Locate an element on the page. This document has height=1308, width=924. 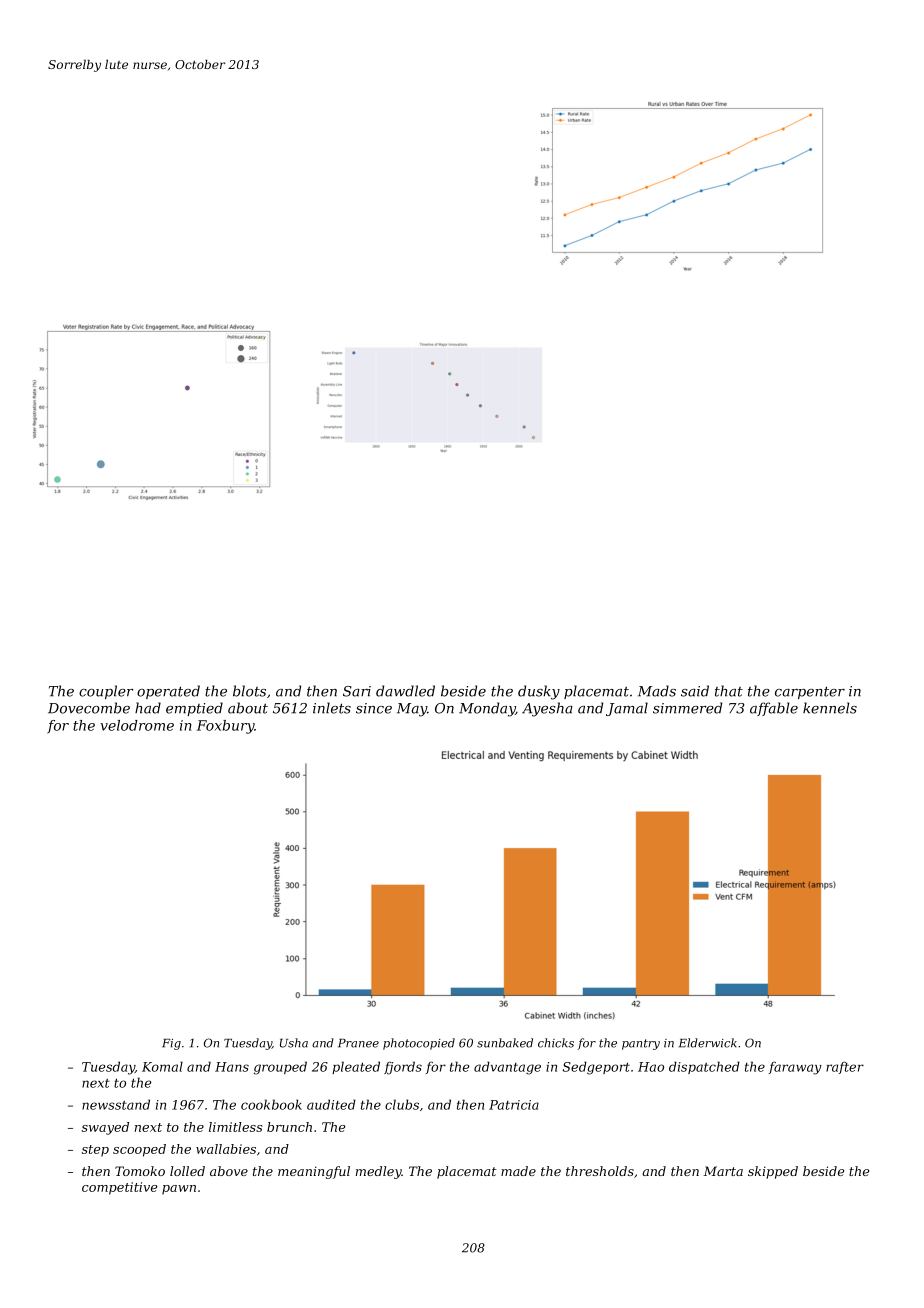
made is located at coordinates (518, 1171).
